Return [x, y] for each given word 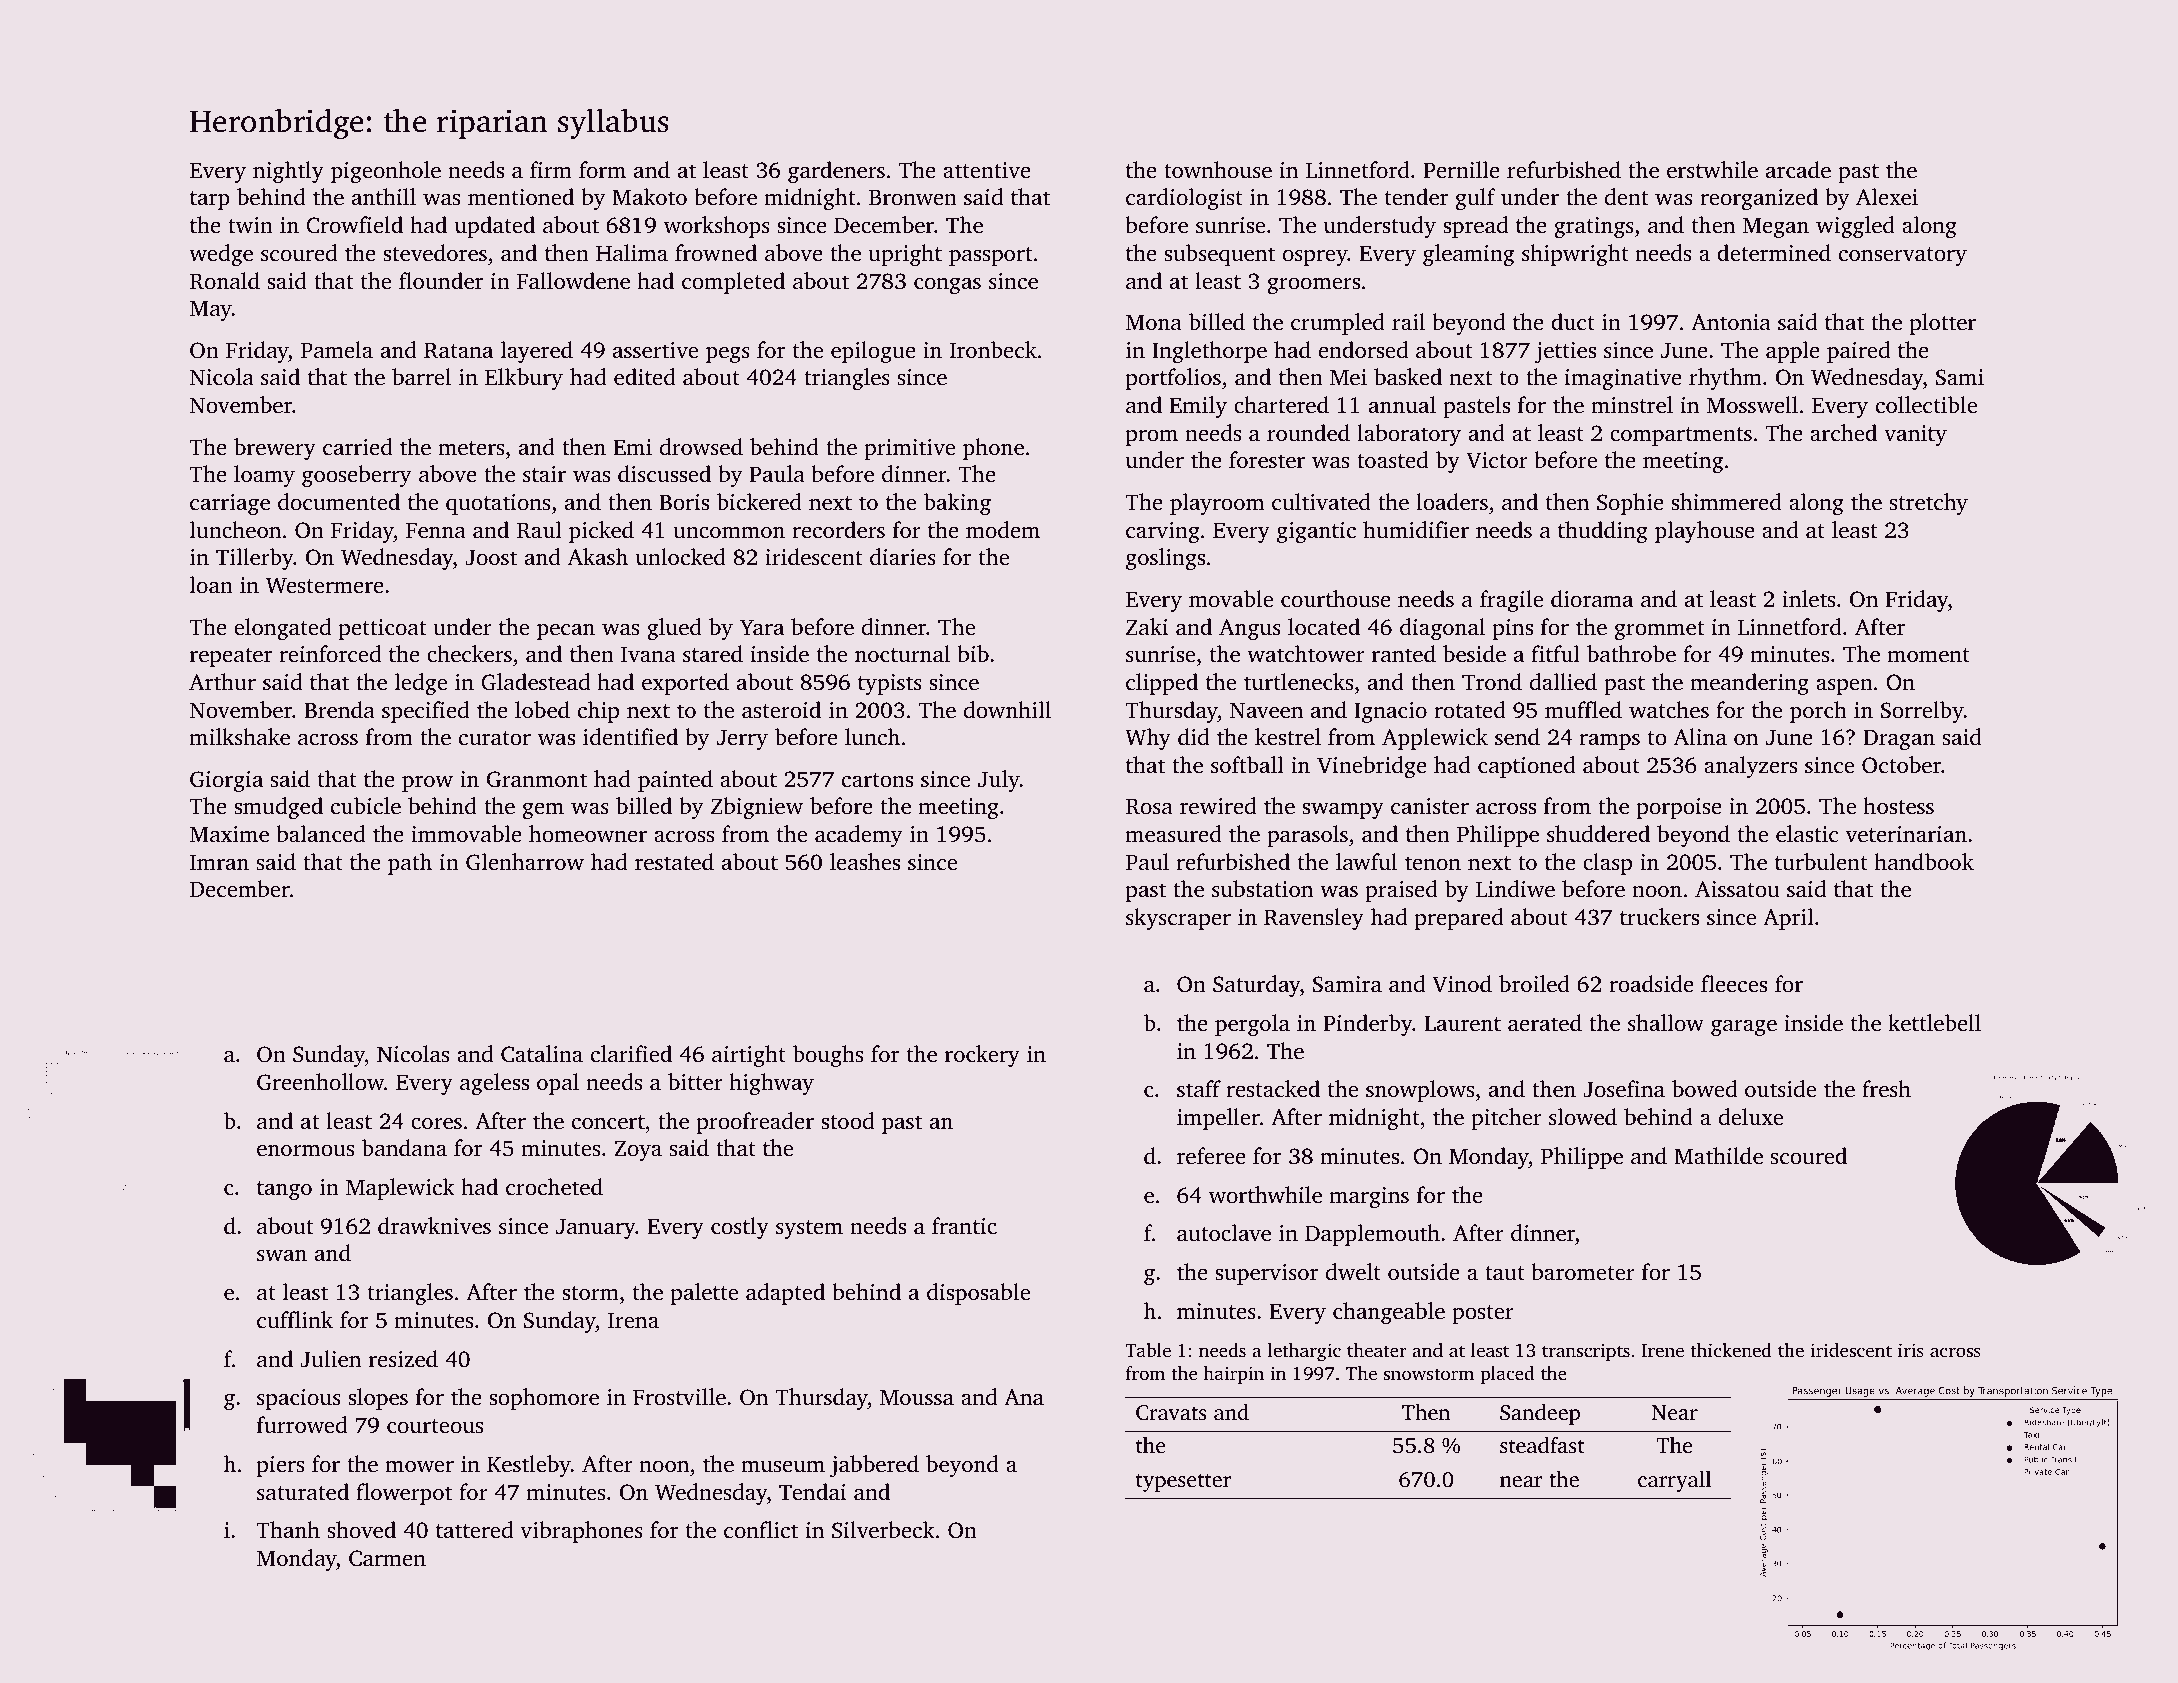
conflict [761, 1530]
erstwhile [1712, 170]
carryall [1674, 1481]
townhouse [1218, 170]
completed [733, 283]
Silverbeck [883, 1530]
